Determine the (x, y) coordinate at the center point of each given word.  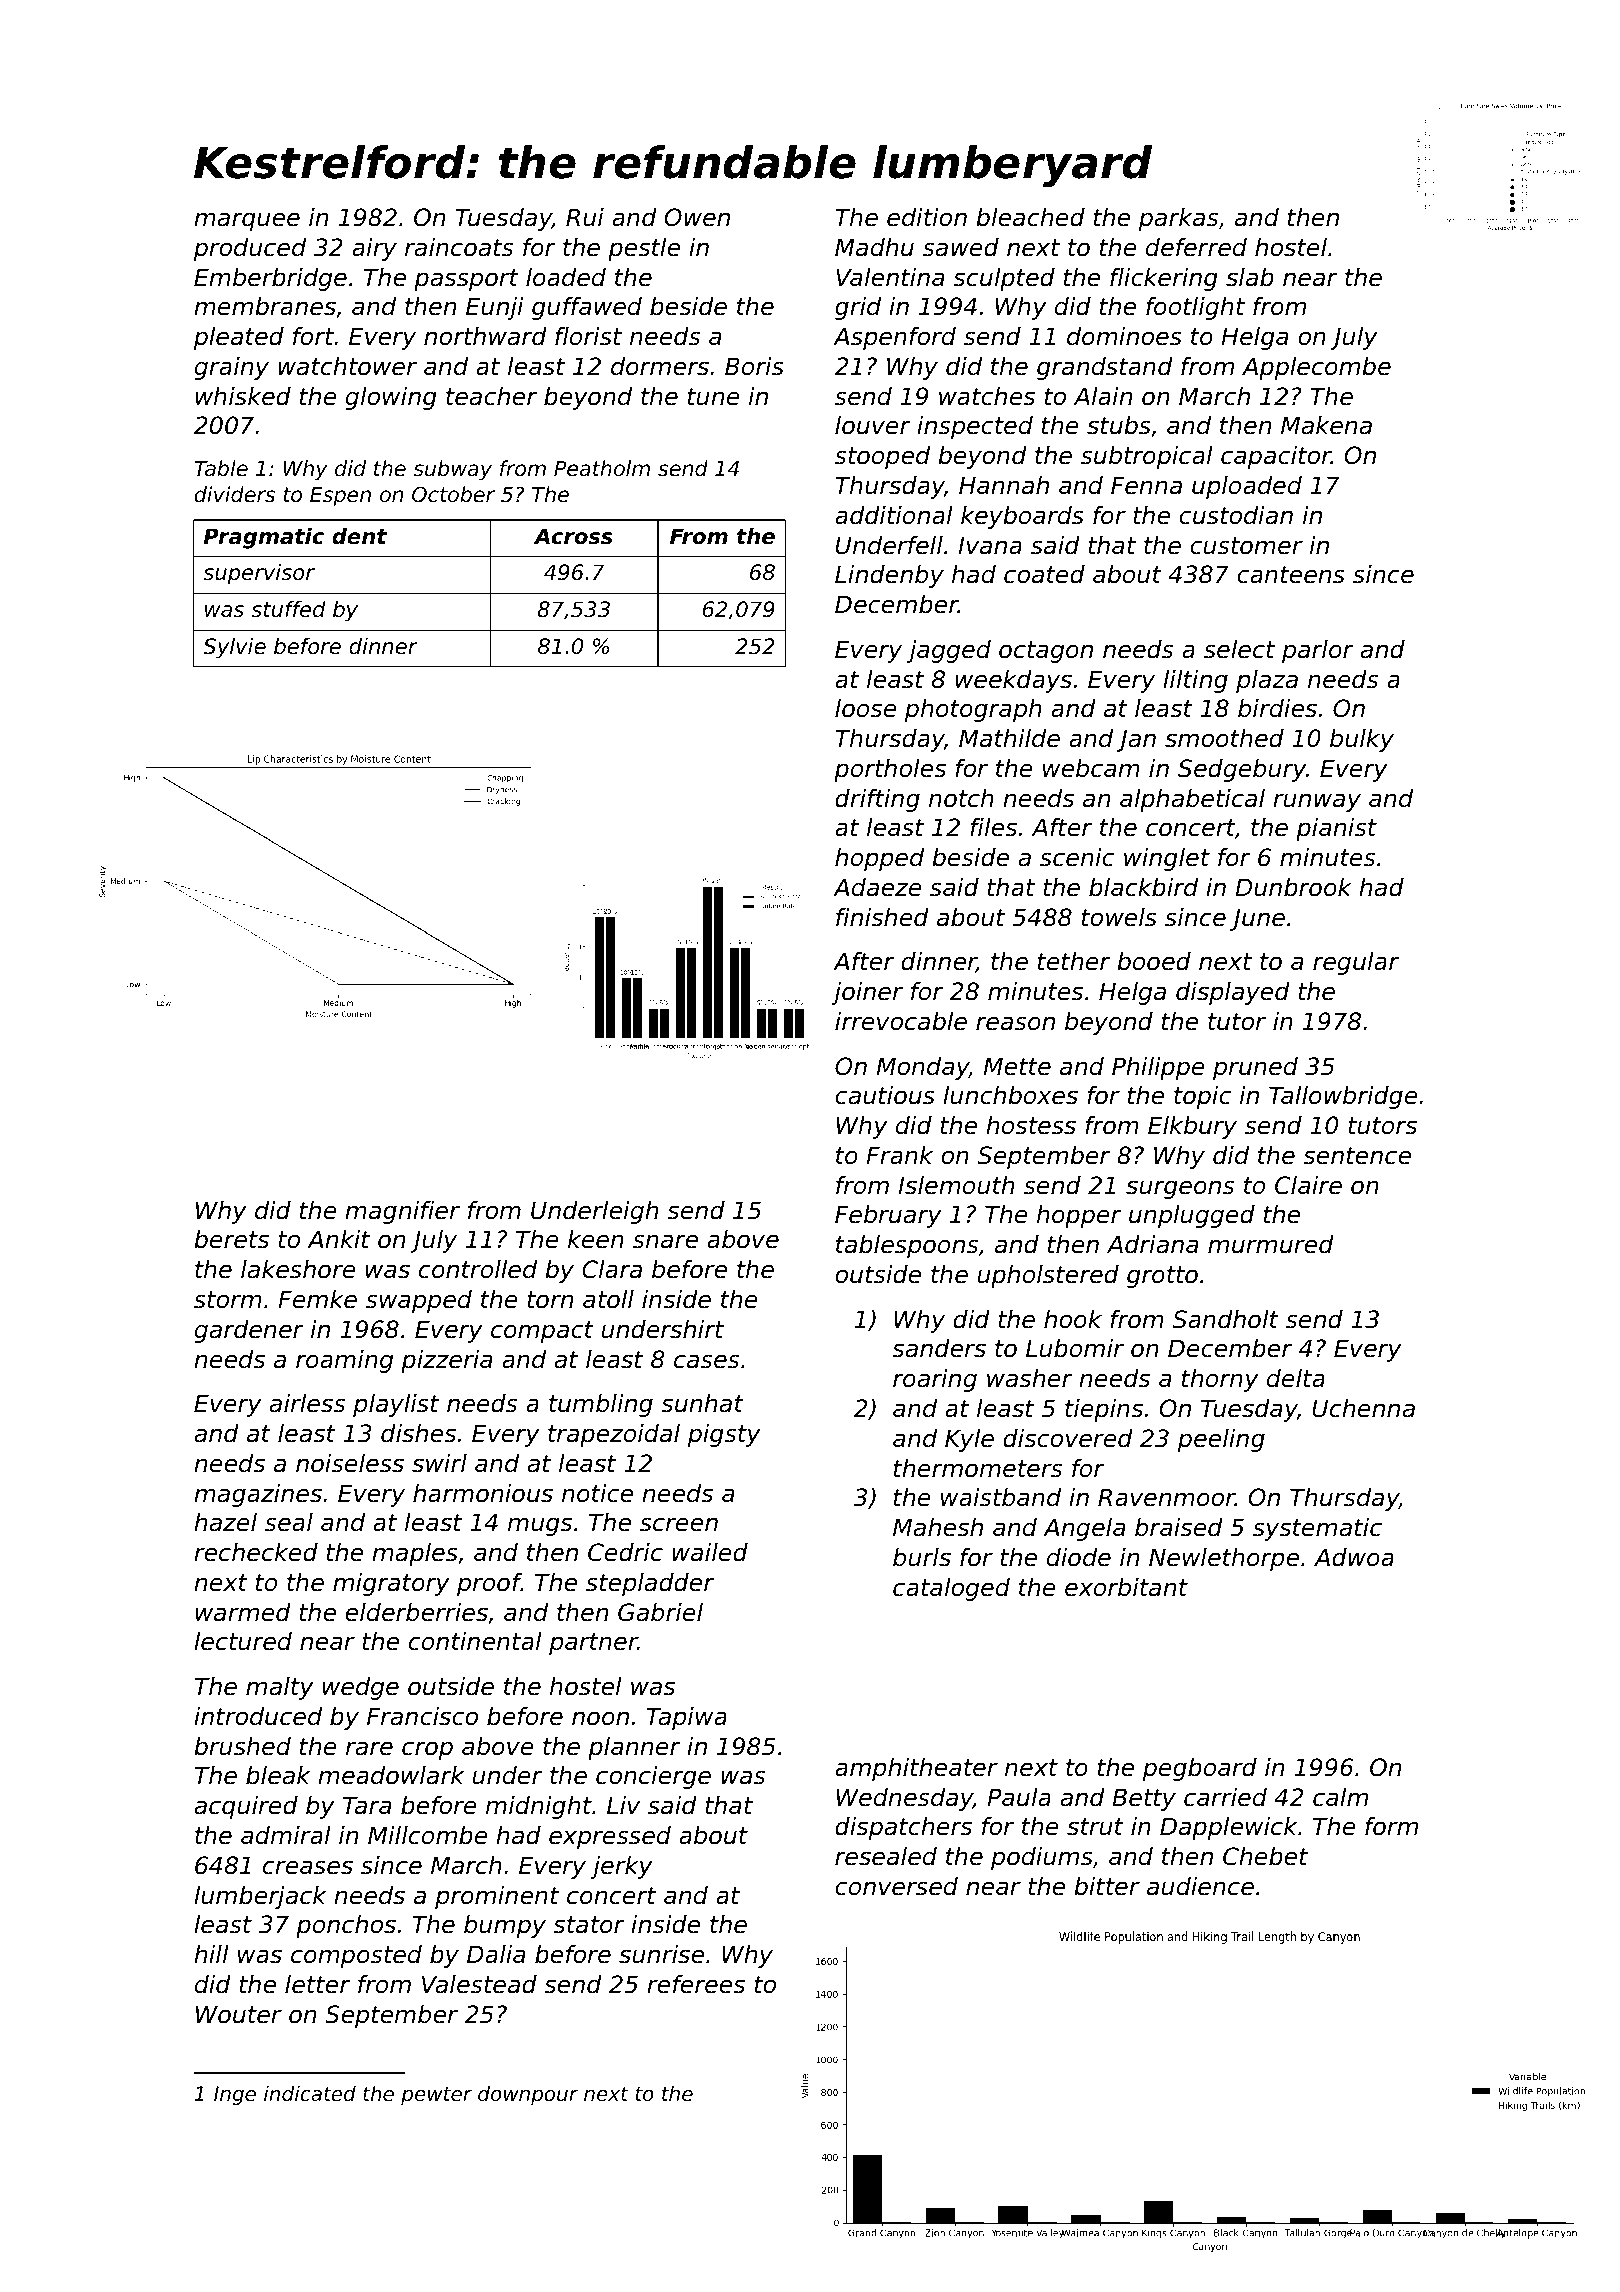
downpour (528, 2095)
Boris (754, 366)
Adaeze (877, 887)
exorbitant (1126, 1587)
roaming (344, 1361)
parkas (1178, 219)
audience (1200, 1886)
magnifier (402, 1212)
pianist (1336, 829)
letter (317, 1984)
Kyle (969, 1440)
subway (452, 470)
